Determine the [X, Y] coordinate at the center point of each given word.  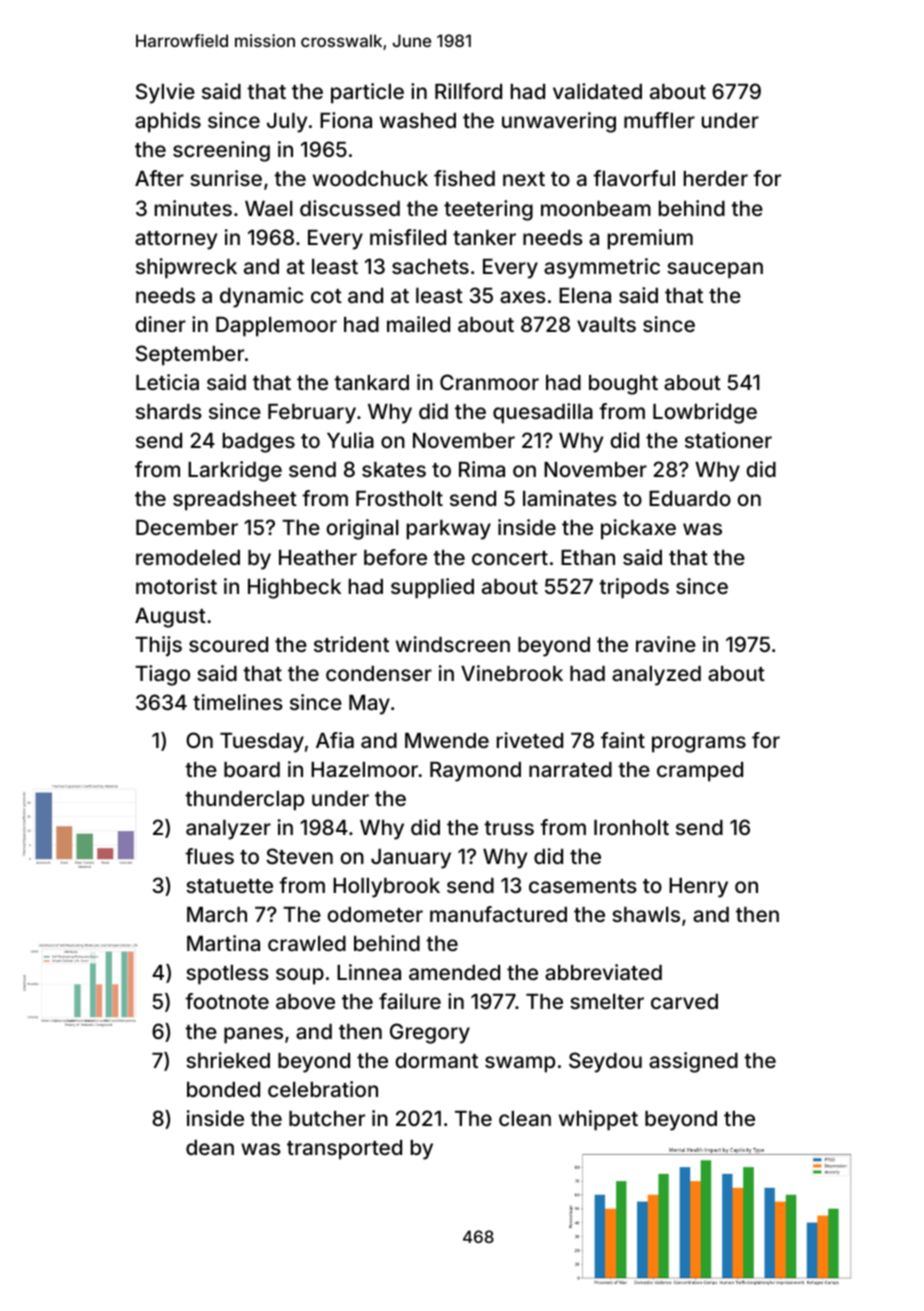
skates [394, 469]
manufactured [498, 914]
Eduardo [690, 498]
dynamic [261, 297]
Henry [698, 888]
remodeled [188, 557]
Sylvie [165, 93]
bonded [223, 1089]
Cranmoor [489, 382]
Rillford [468, 91]
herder [716, 178]
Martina [223, 943]
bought [623, 385]
